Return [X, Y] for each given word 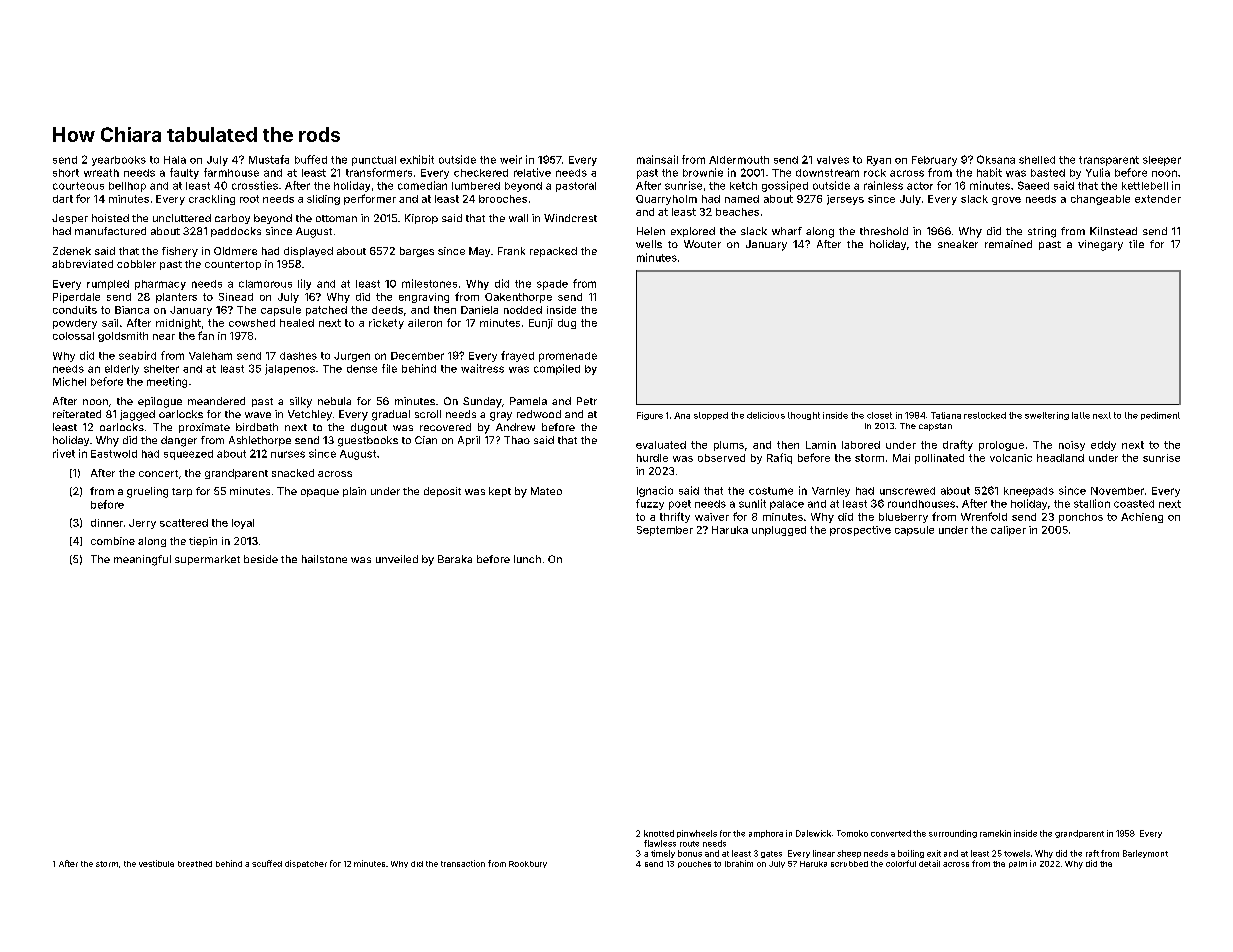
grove [1006, 201]
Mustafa [269, 159]
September [665, 531]
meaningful [142, 560]
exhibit [417, 159]
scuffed [267, 863]
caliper [1008, 531]
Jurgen [352, 357]
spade [552, 285]
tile [1136, 244]
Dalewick [813, 833]
